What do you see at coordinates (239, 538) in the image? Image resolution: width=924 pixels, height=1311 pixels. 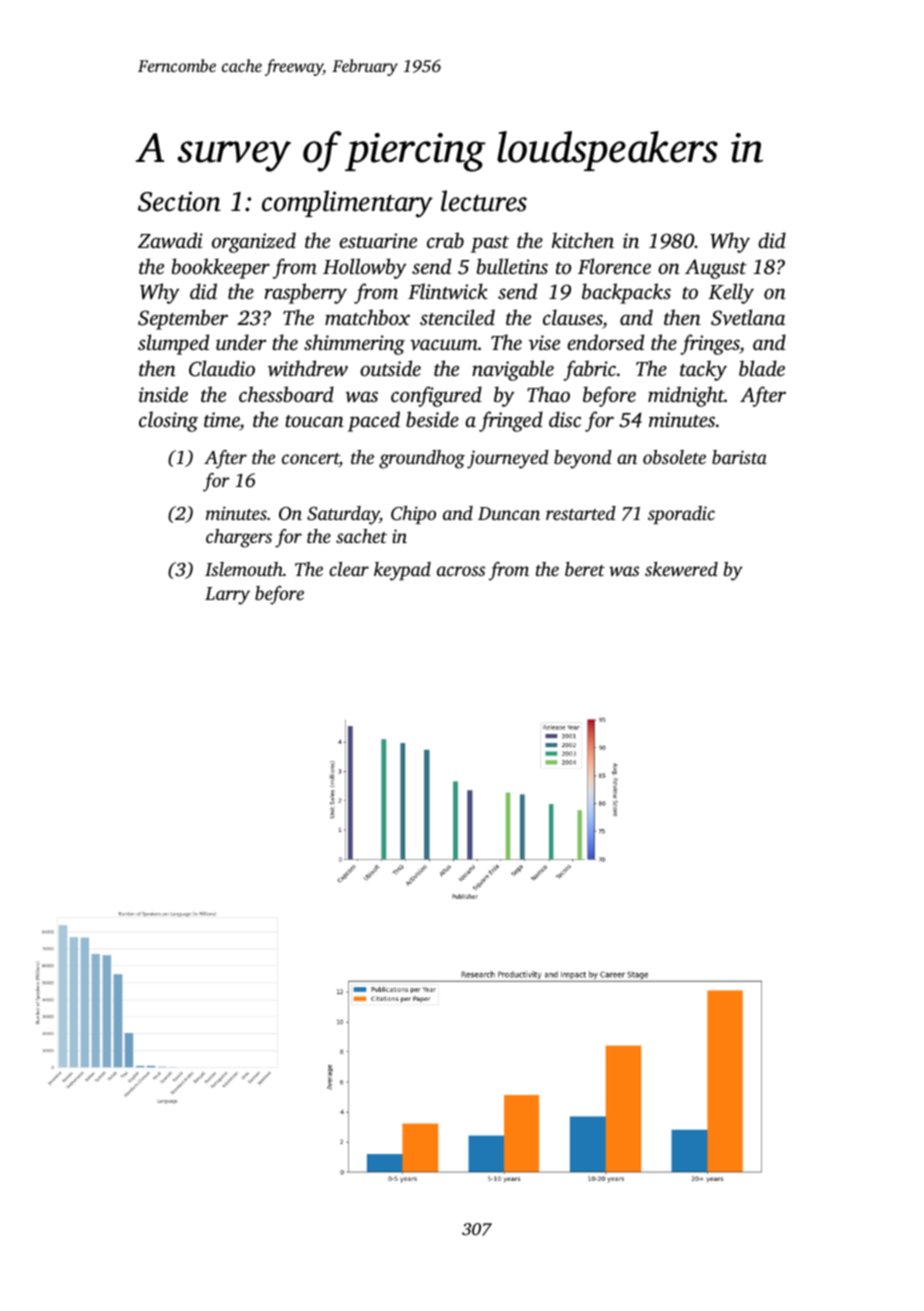 I see `chargers` at bounding box center [239, 538].
